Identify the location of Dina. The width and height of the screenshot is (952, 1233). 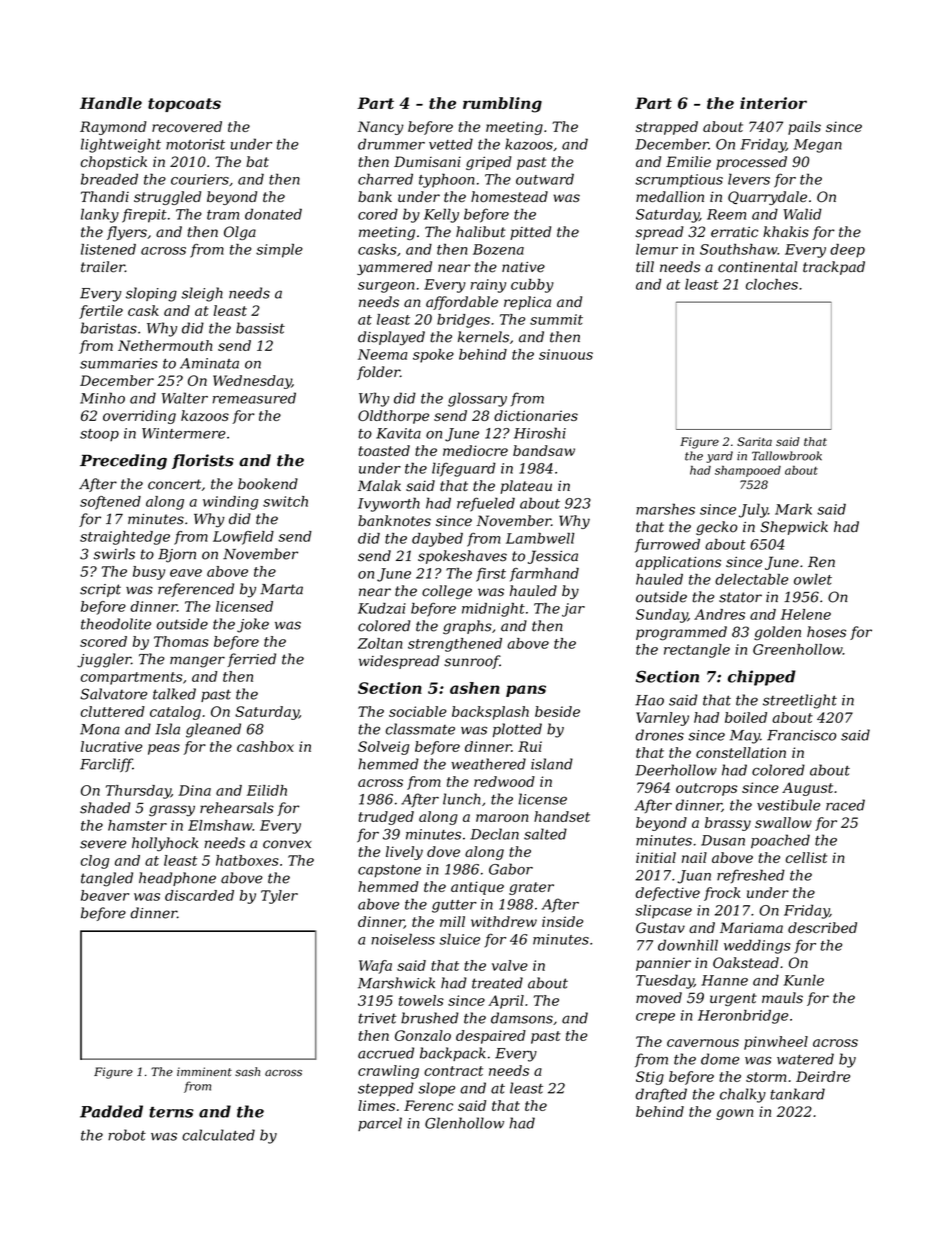
(194, 790).
